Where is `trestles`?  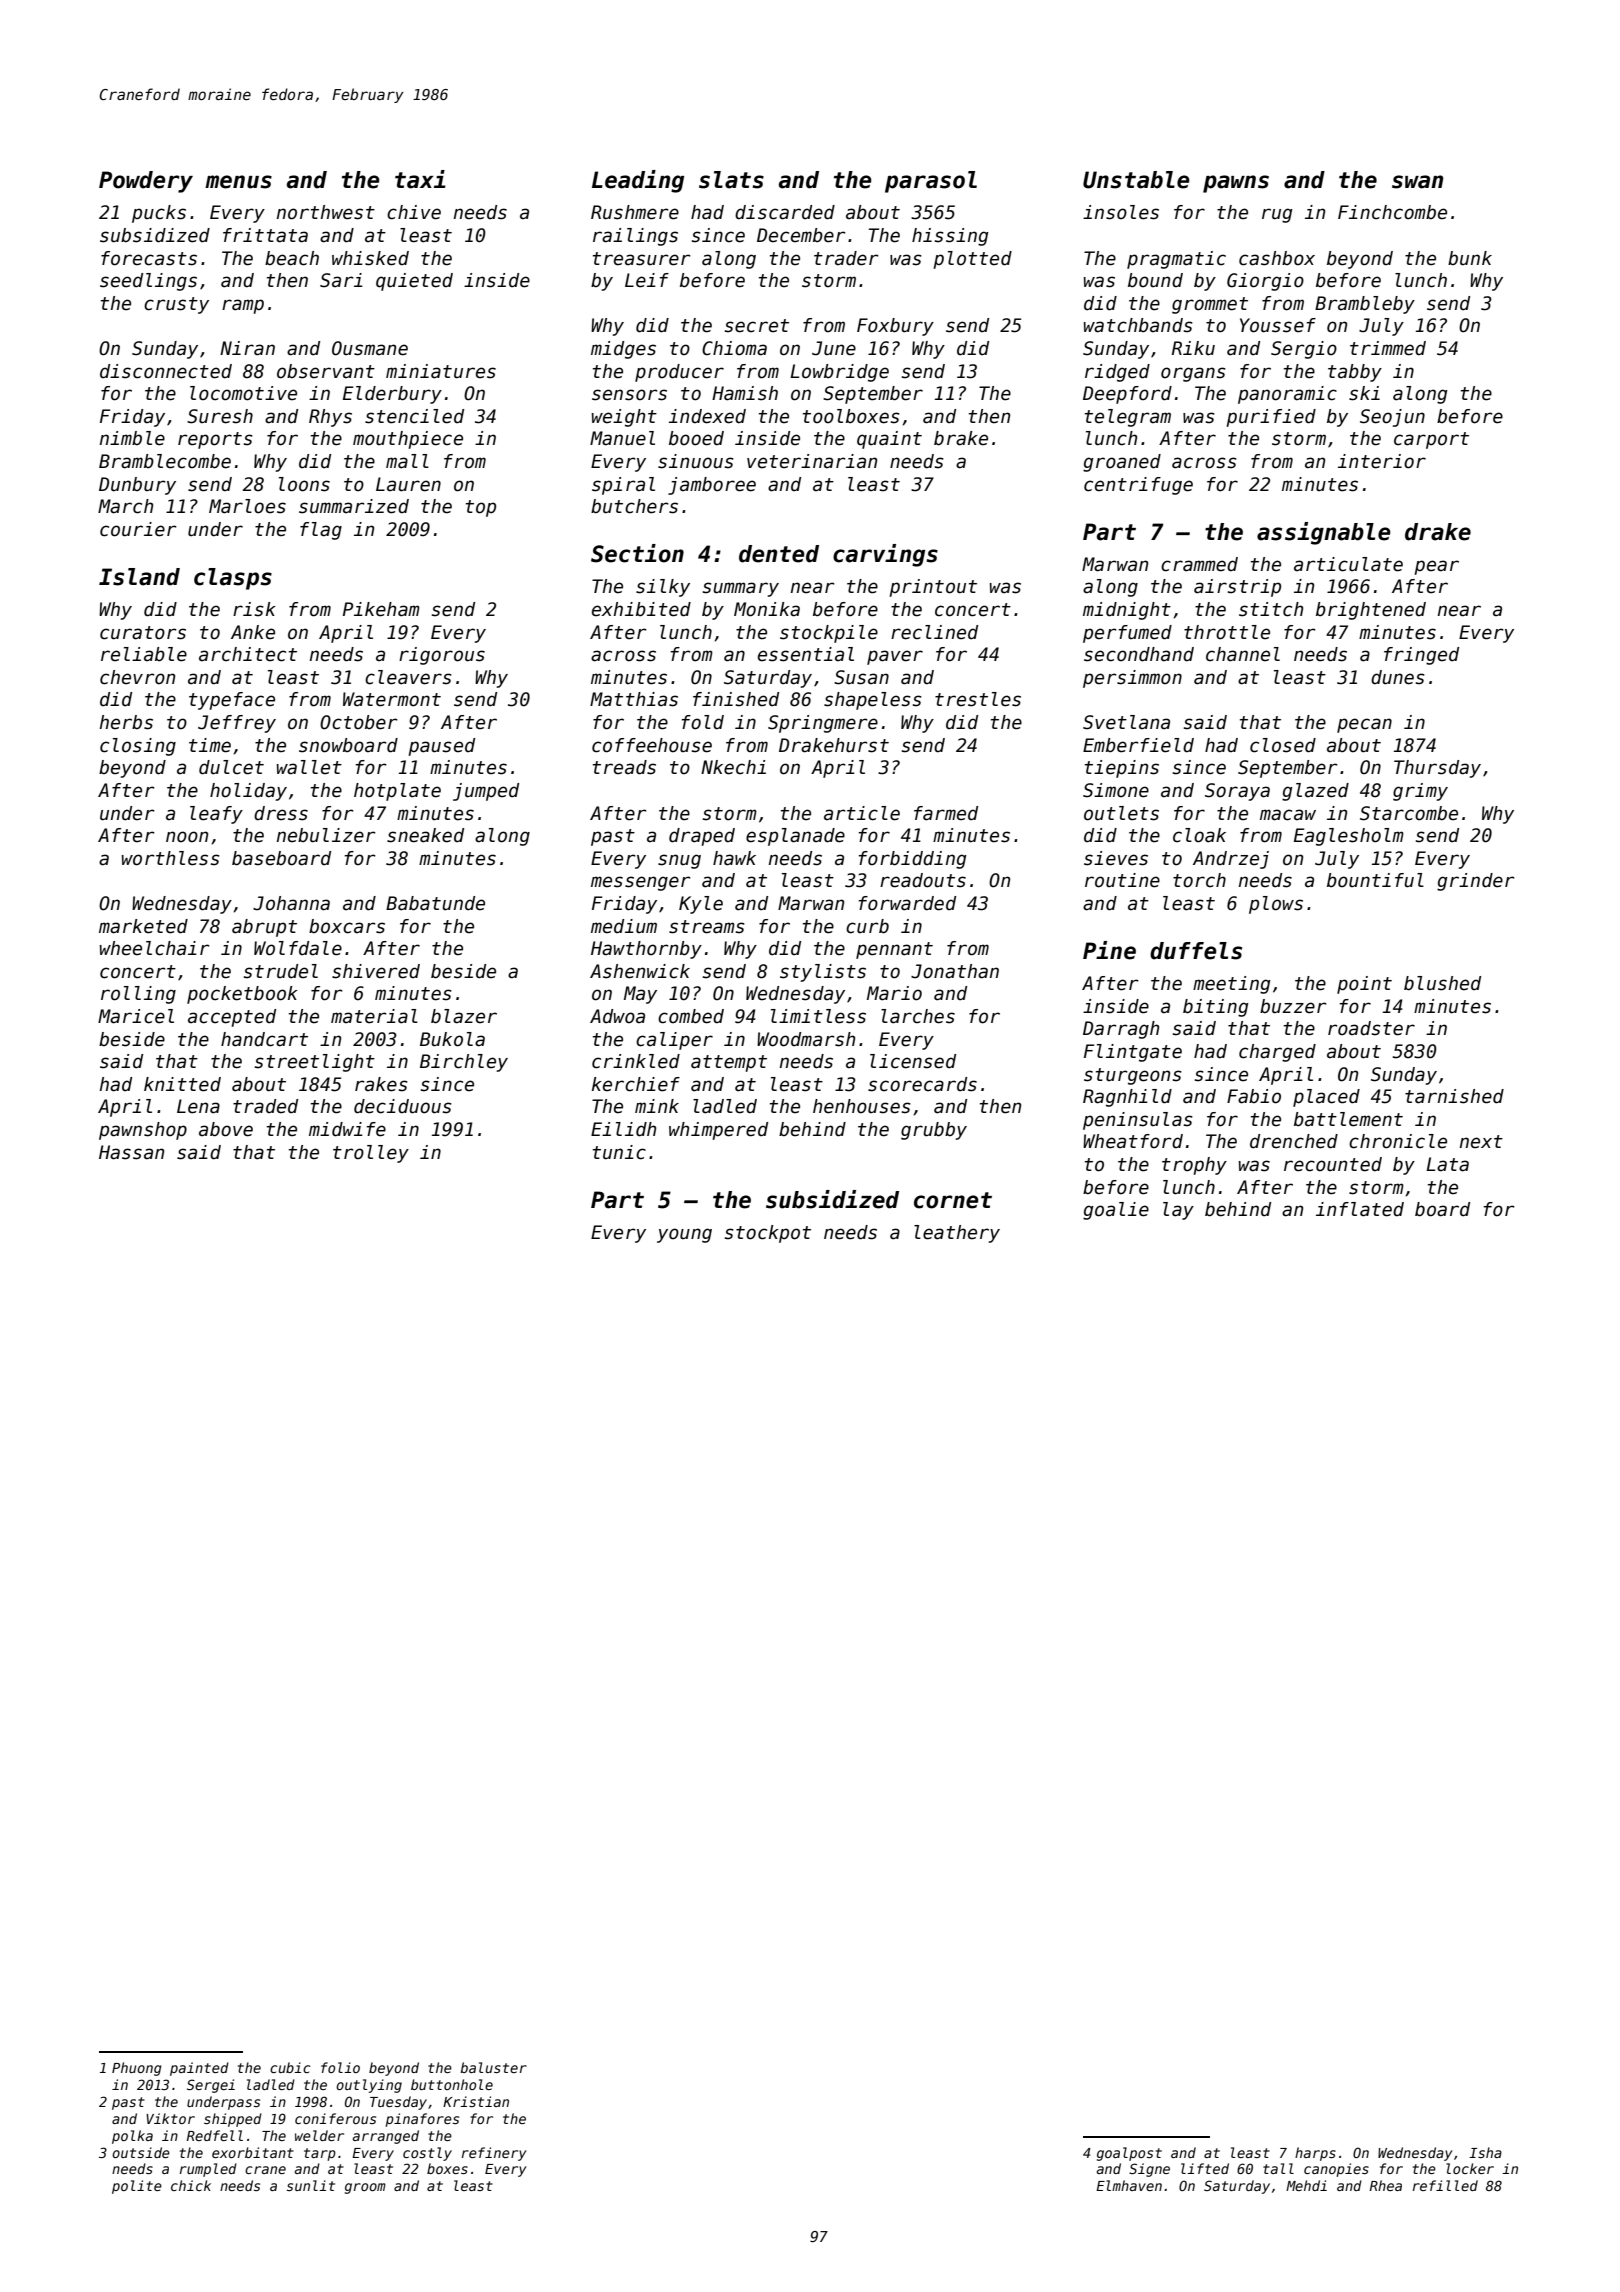 trestles is located at coordinates (978, 699).
